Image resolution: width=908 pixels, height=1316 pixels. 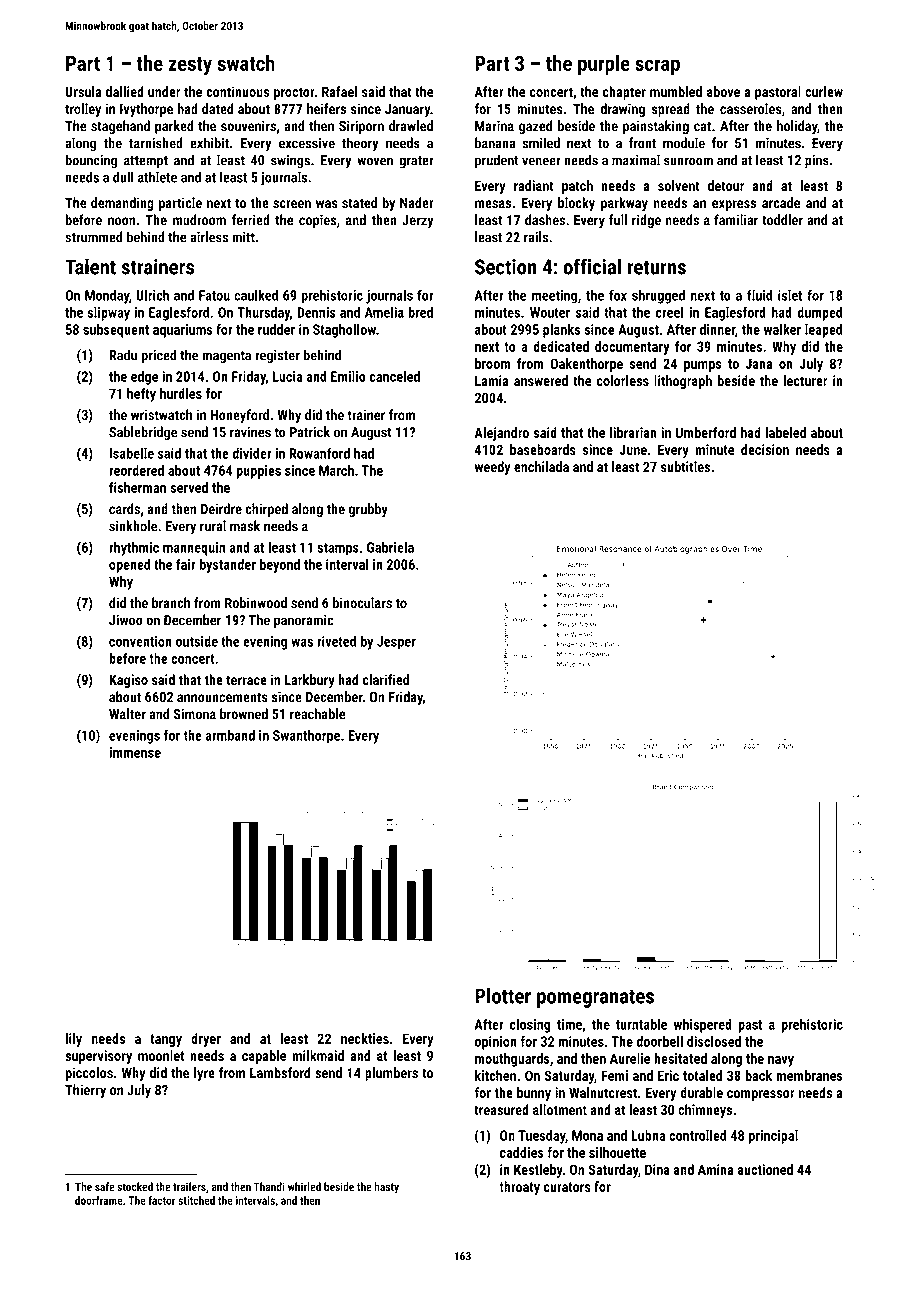 I want to click on browned, so click(x=244, y=714).
